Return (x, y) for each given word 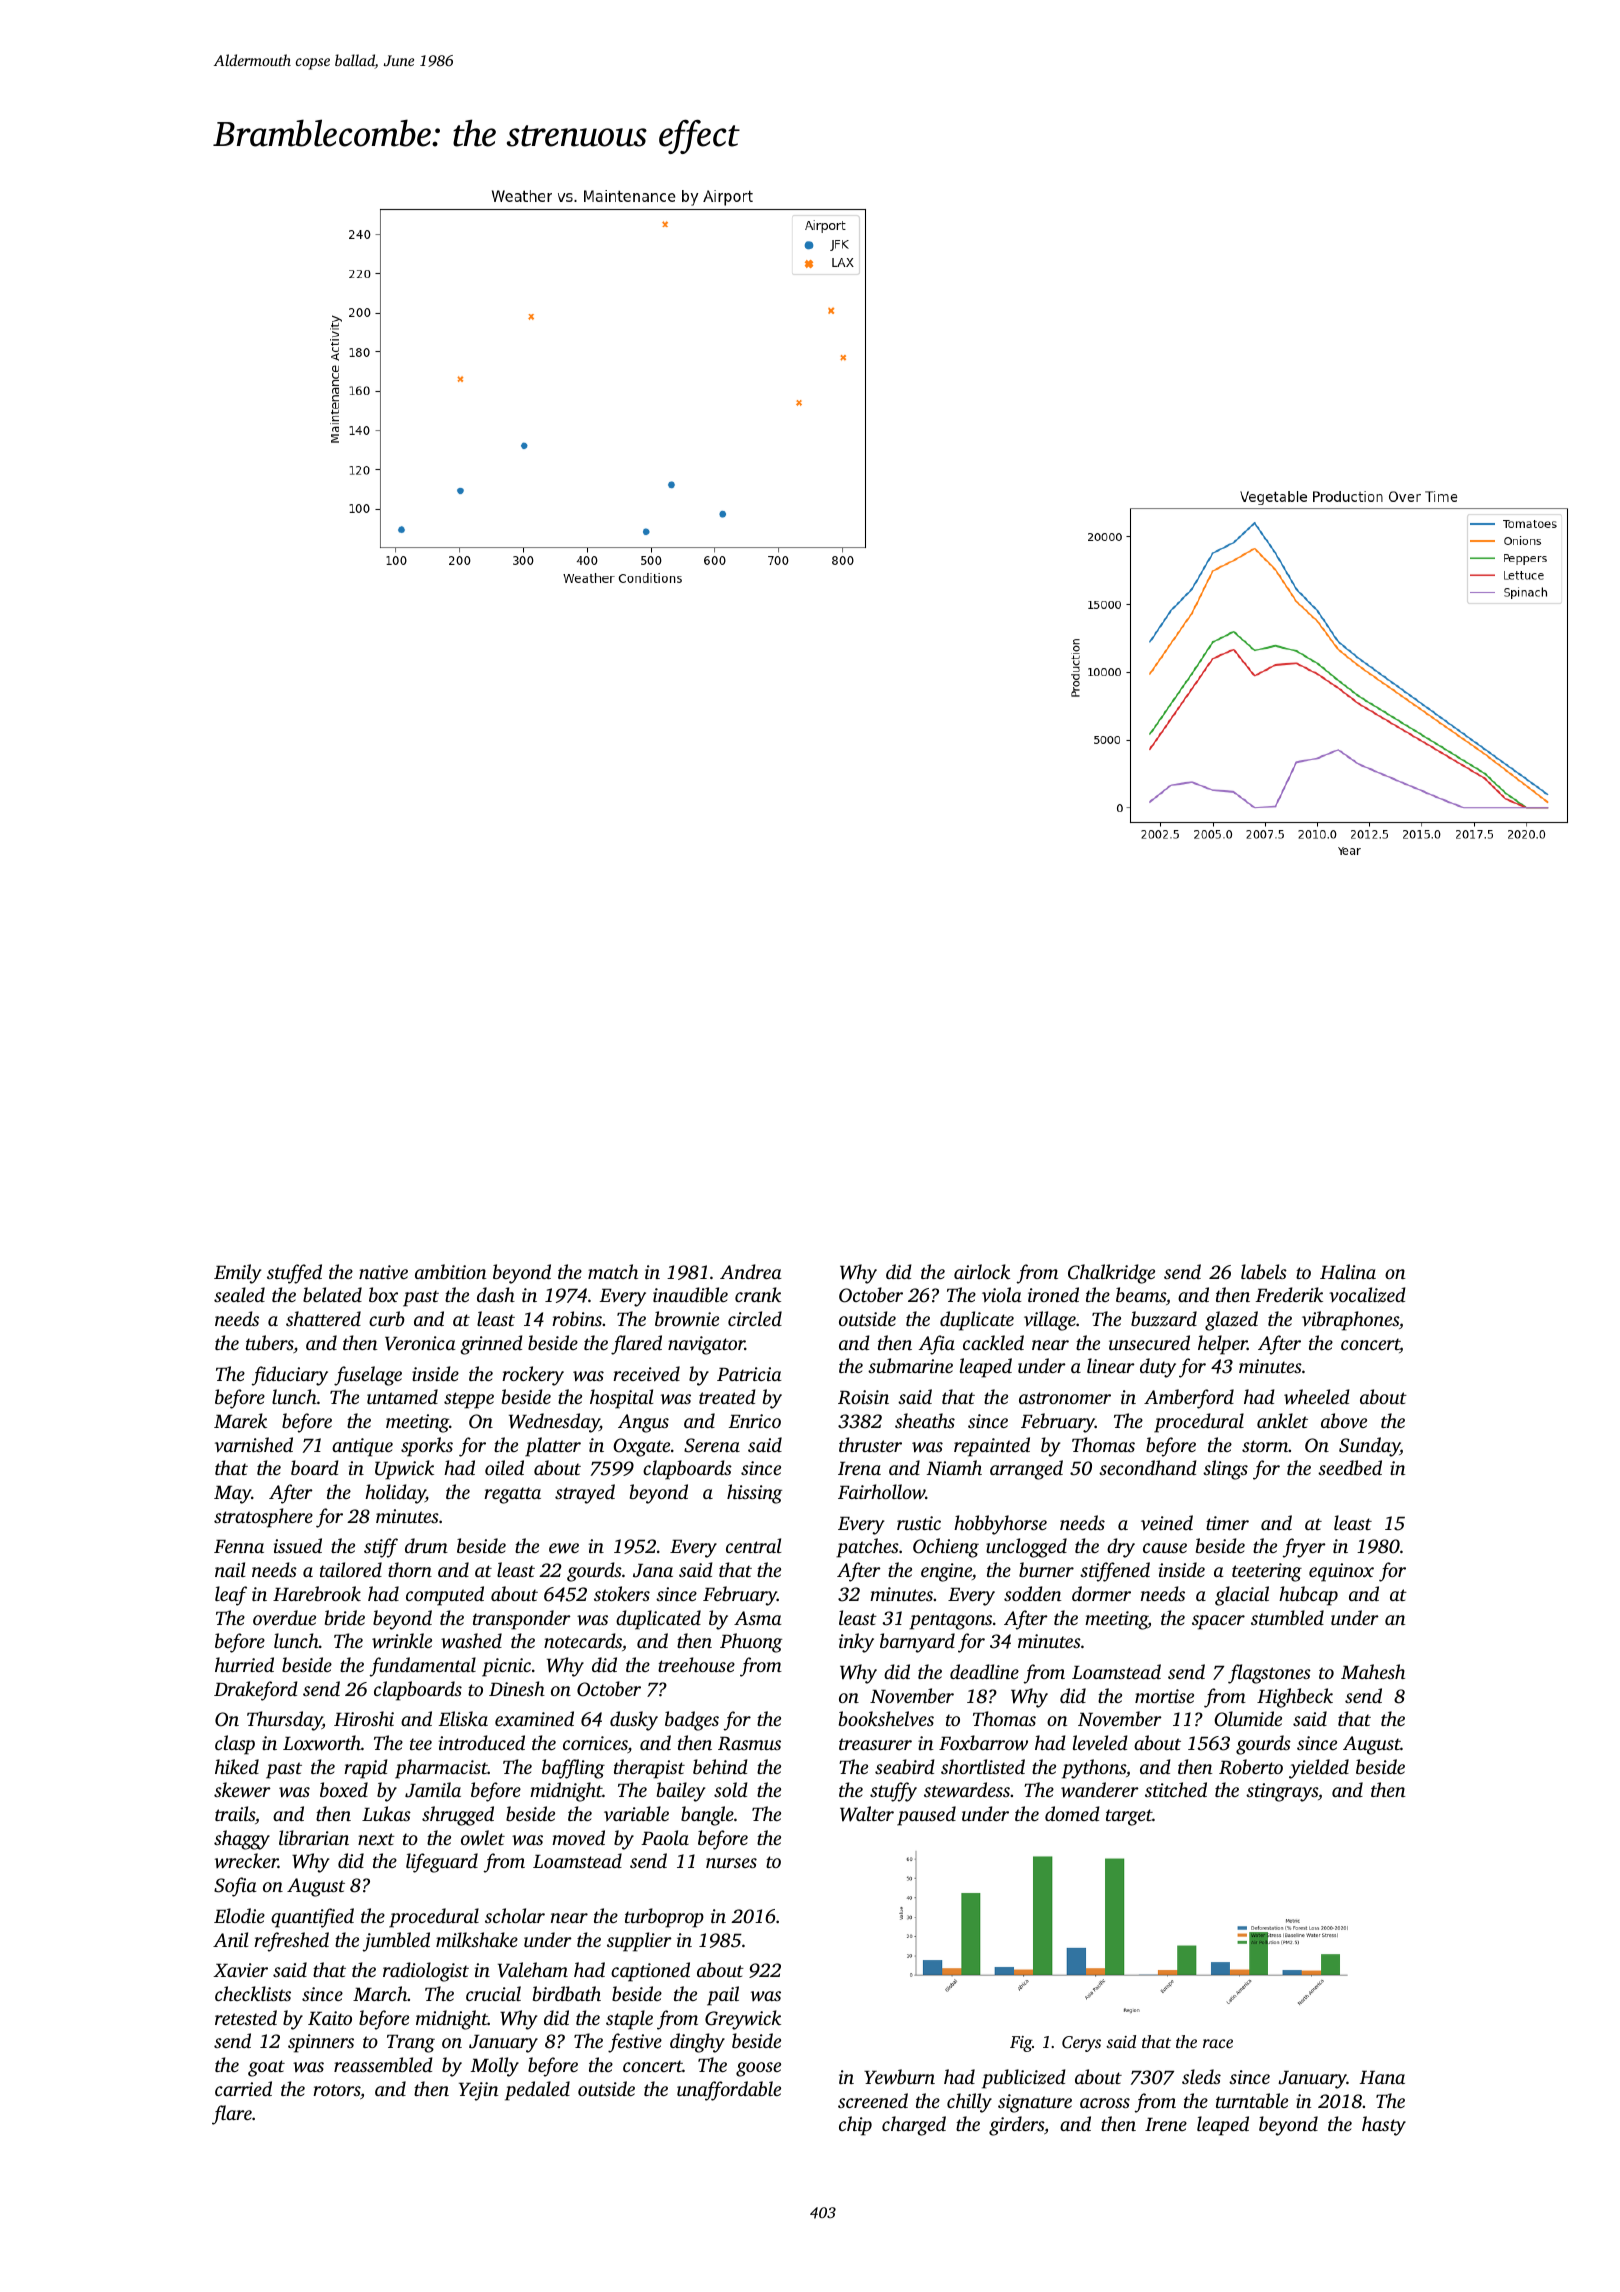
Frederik (1289, 1294)
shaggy (242, 1840)
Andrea (751, 1271)
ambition (451, 1271)
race (1218, 2043)
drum (426, 1545)
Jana (653, 1570)
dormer (1101, 1593)
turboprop (664, 1918)
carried (243, 2088)
